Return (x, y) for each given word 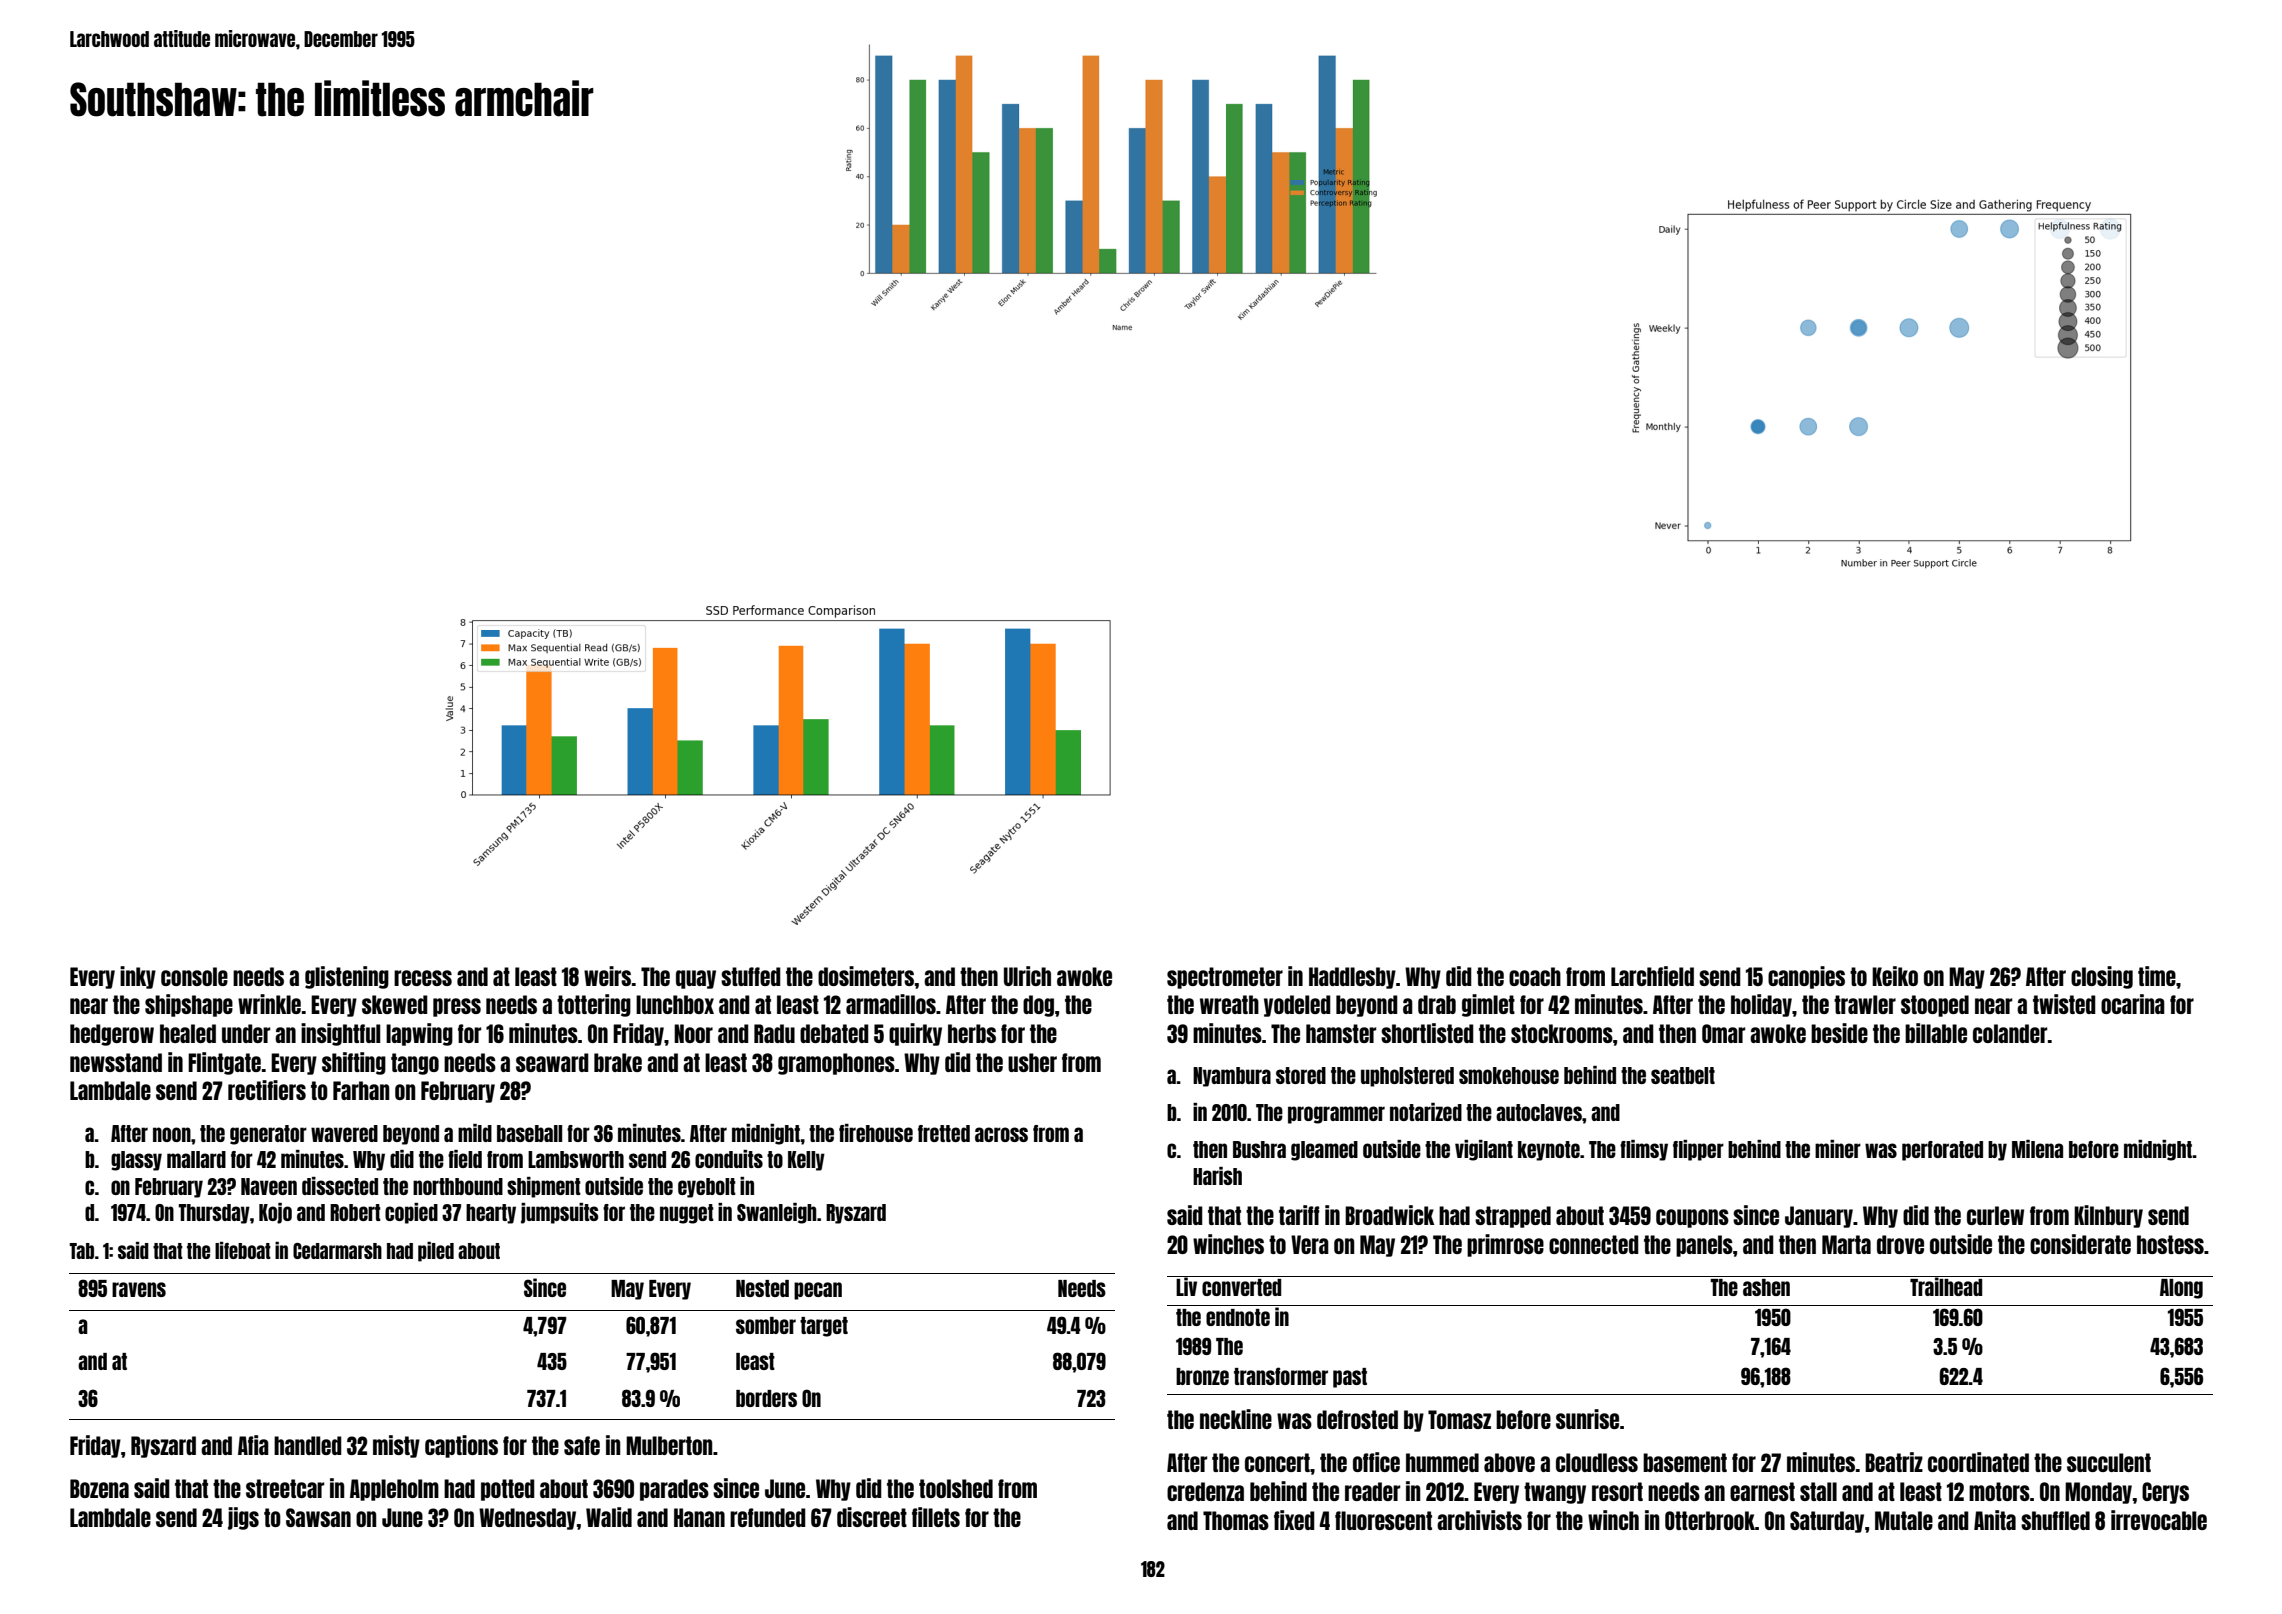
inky (138, 977)
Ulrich (1027, 976)
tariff (1299, 1215)
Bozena (99, 1488)
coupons (1692, 1218)
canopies (1806, 977)
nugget (687, 1214)
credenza (1205, 1491)
